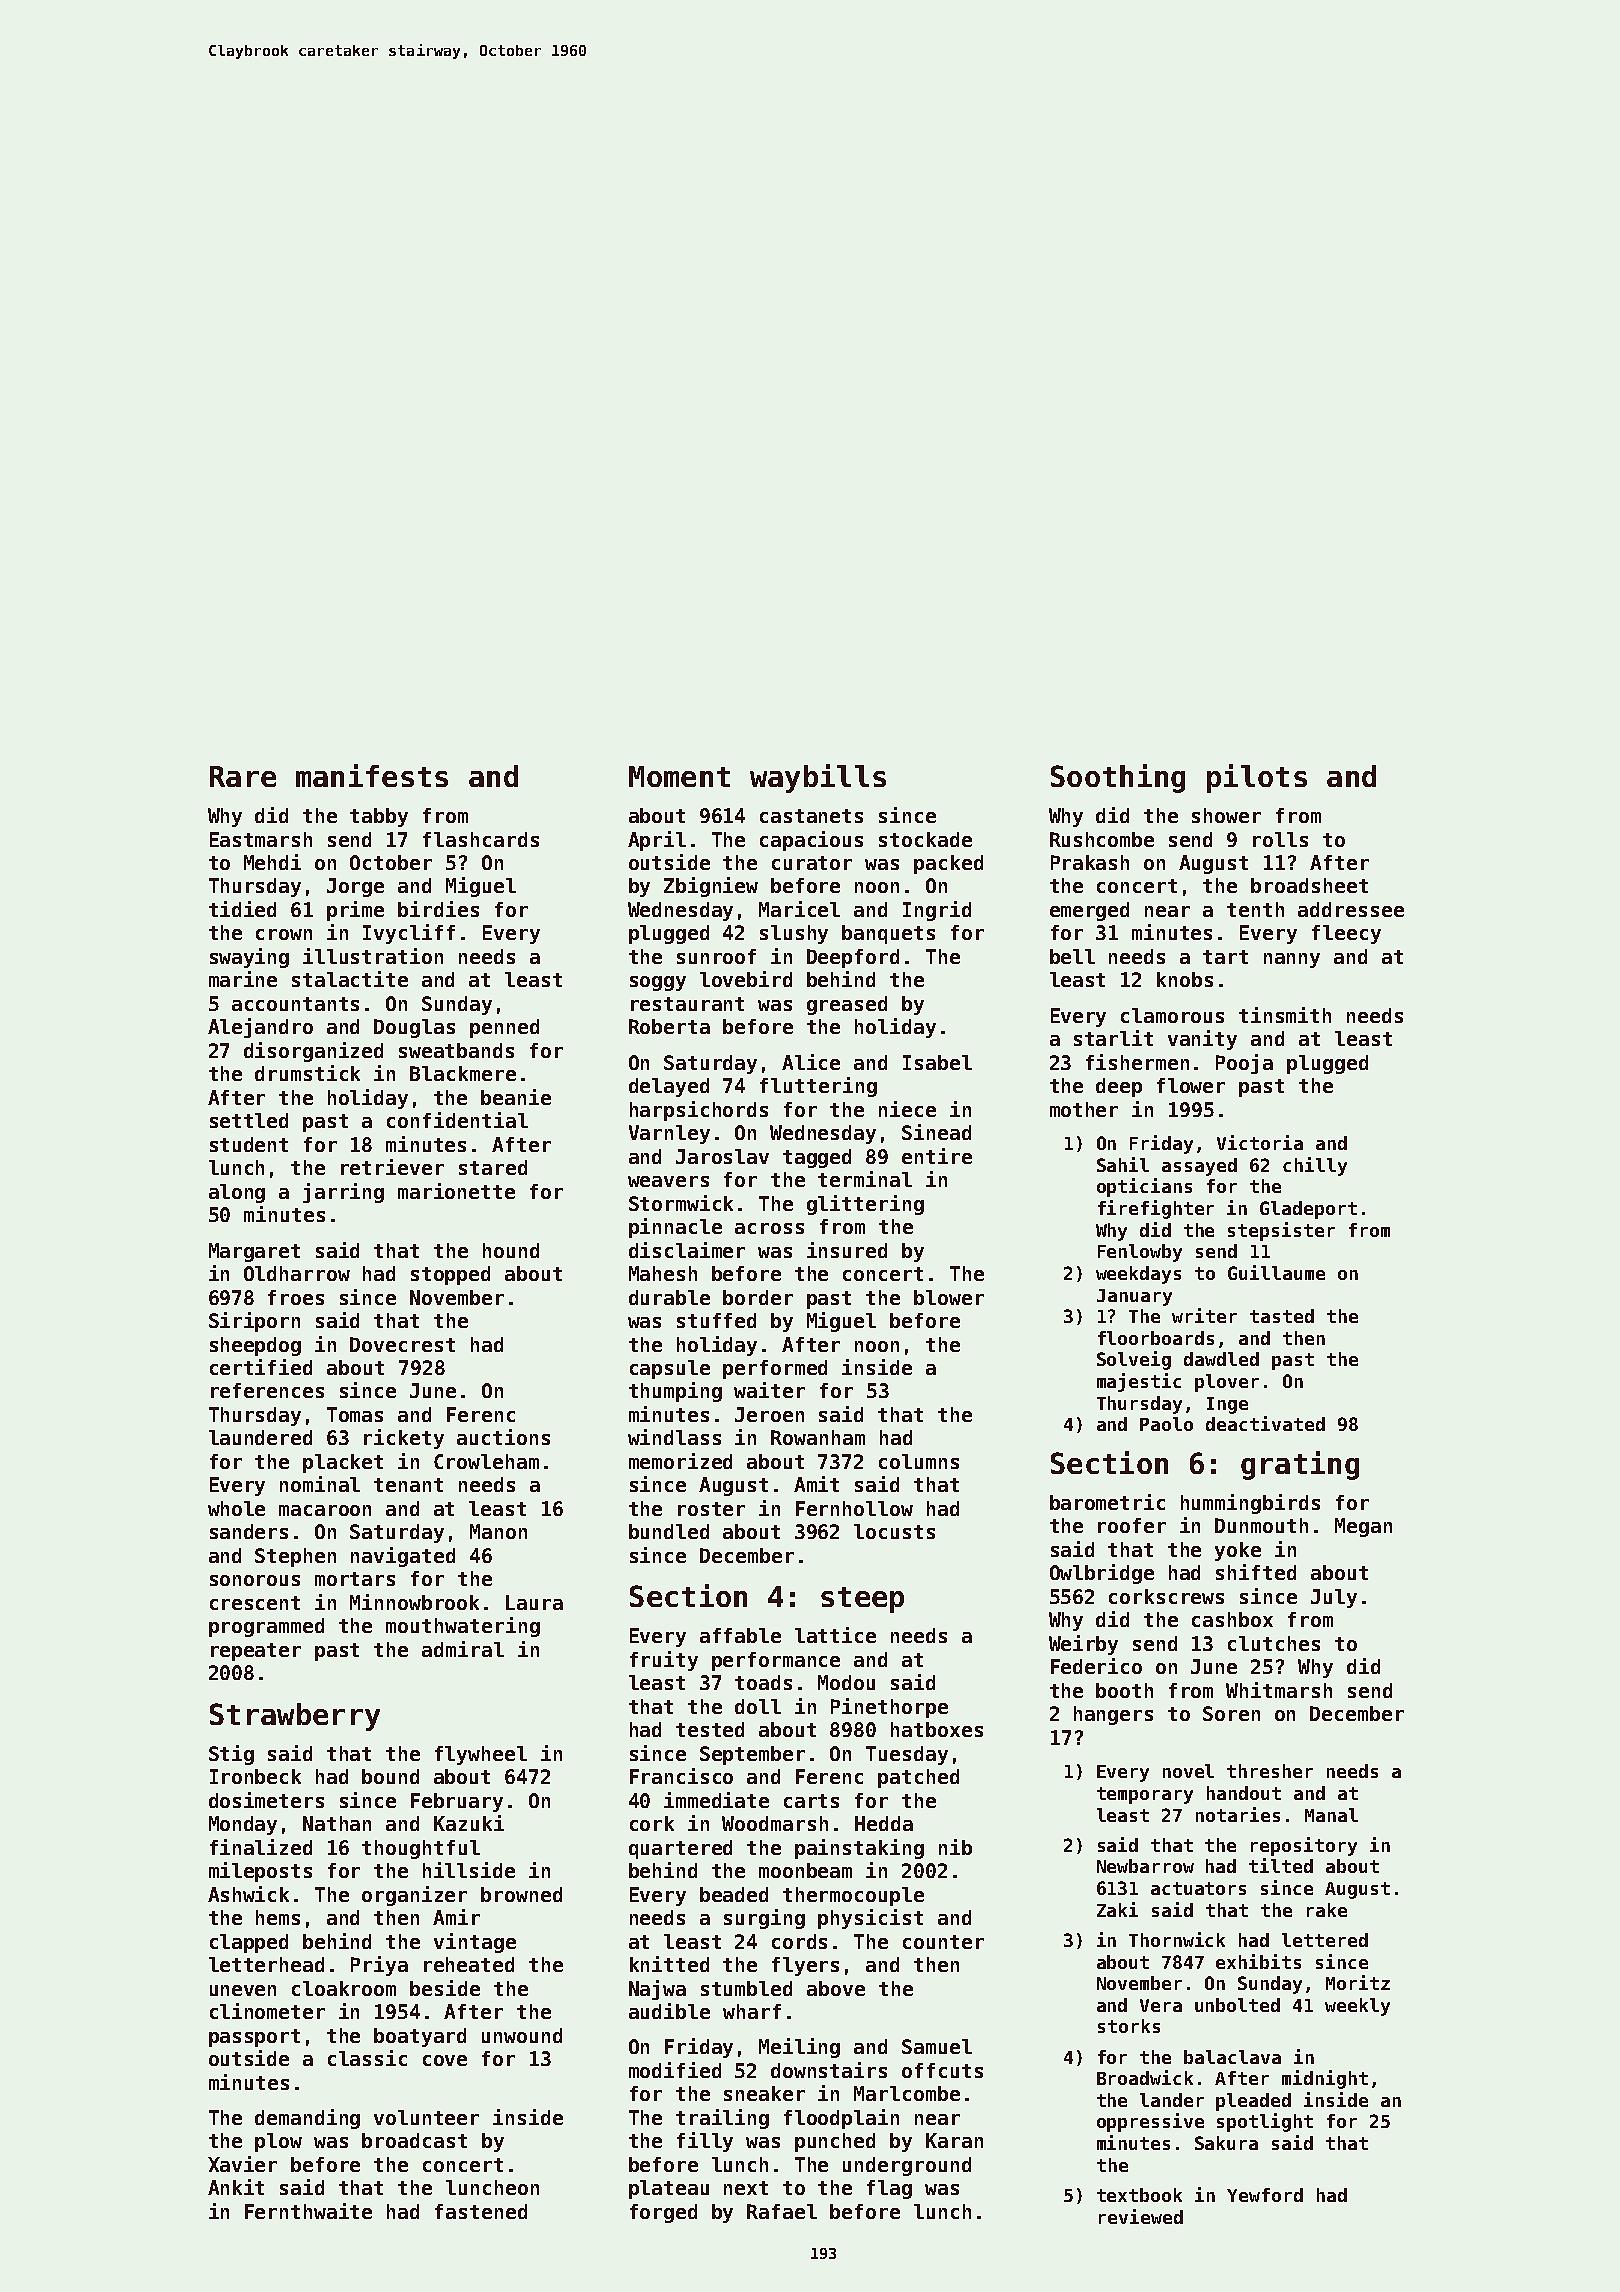 This screenshot has height=2292, width=1620. What do you see at coordinates (669, 2011) in the screenshot?
I see `audible` at bounding box center [669, 2011].
